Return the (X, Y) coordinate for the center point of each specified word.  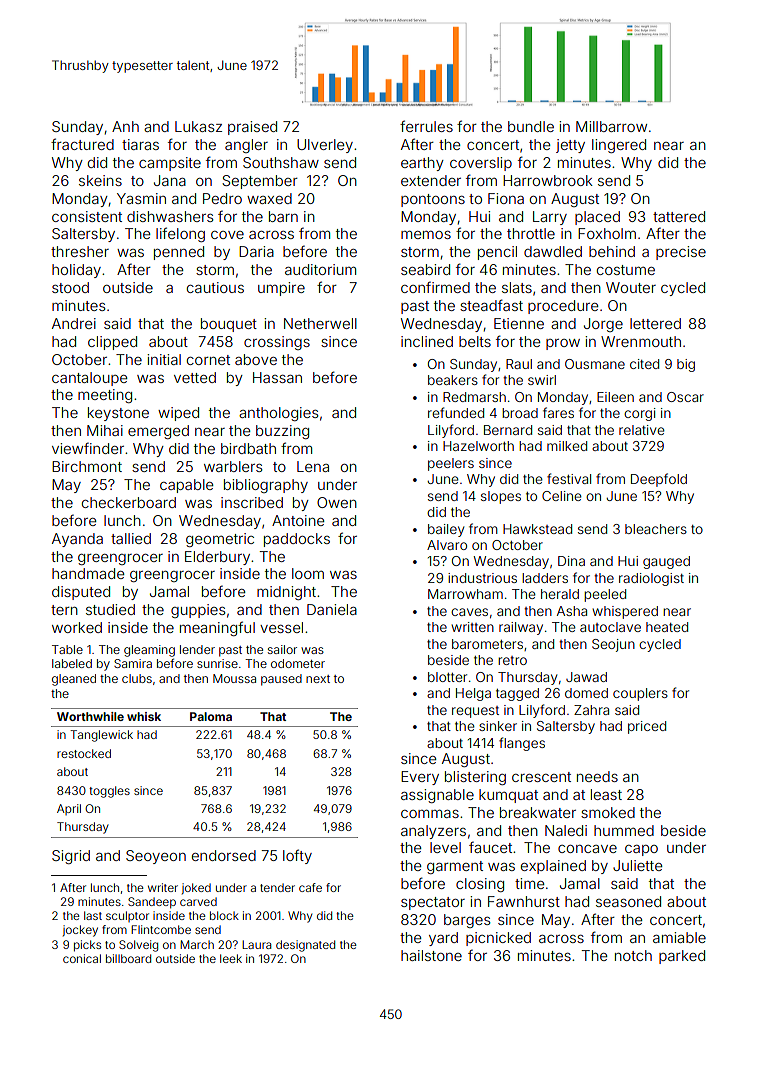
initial (164, 359)
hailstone (431, 955)
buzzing (282, 432)
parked (682, 957)
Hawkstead (537, 529)
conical (82, 958)
